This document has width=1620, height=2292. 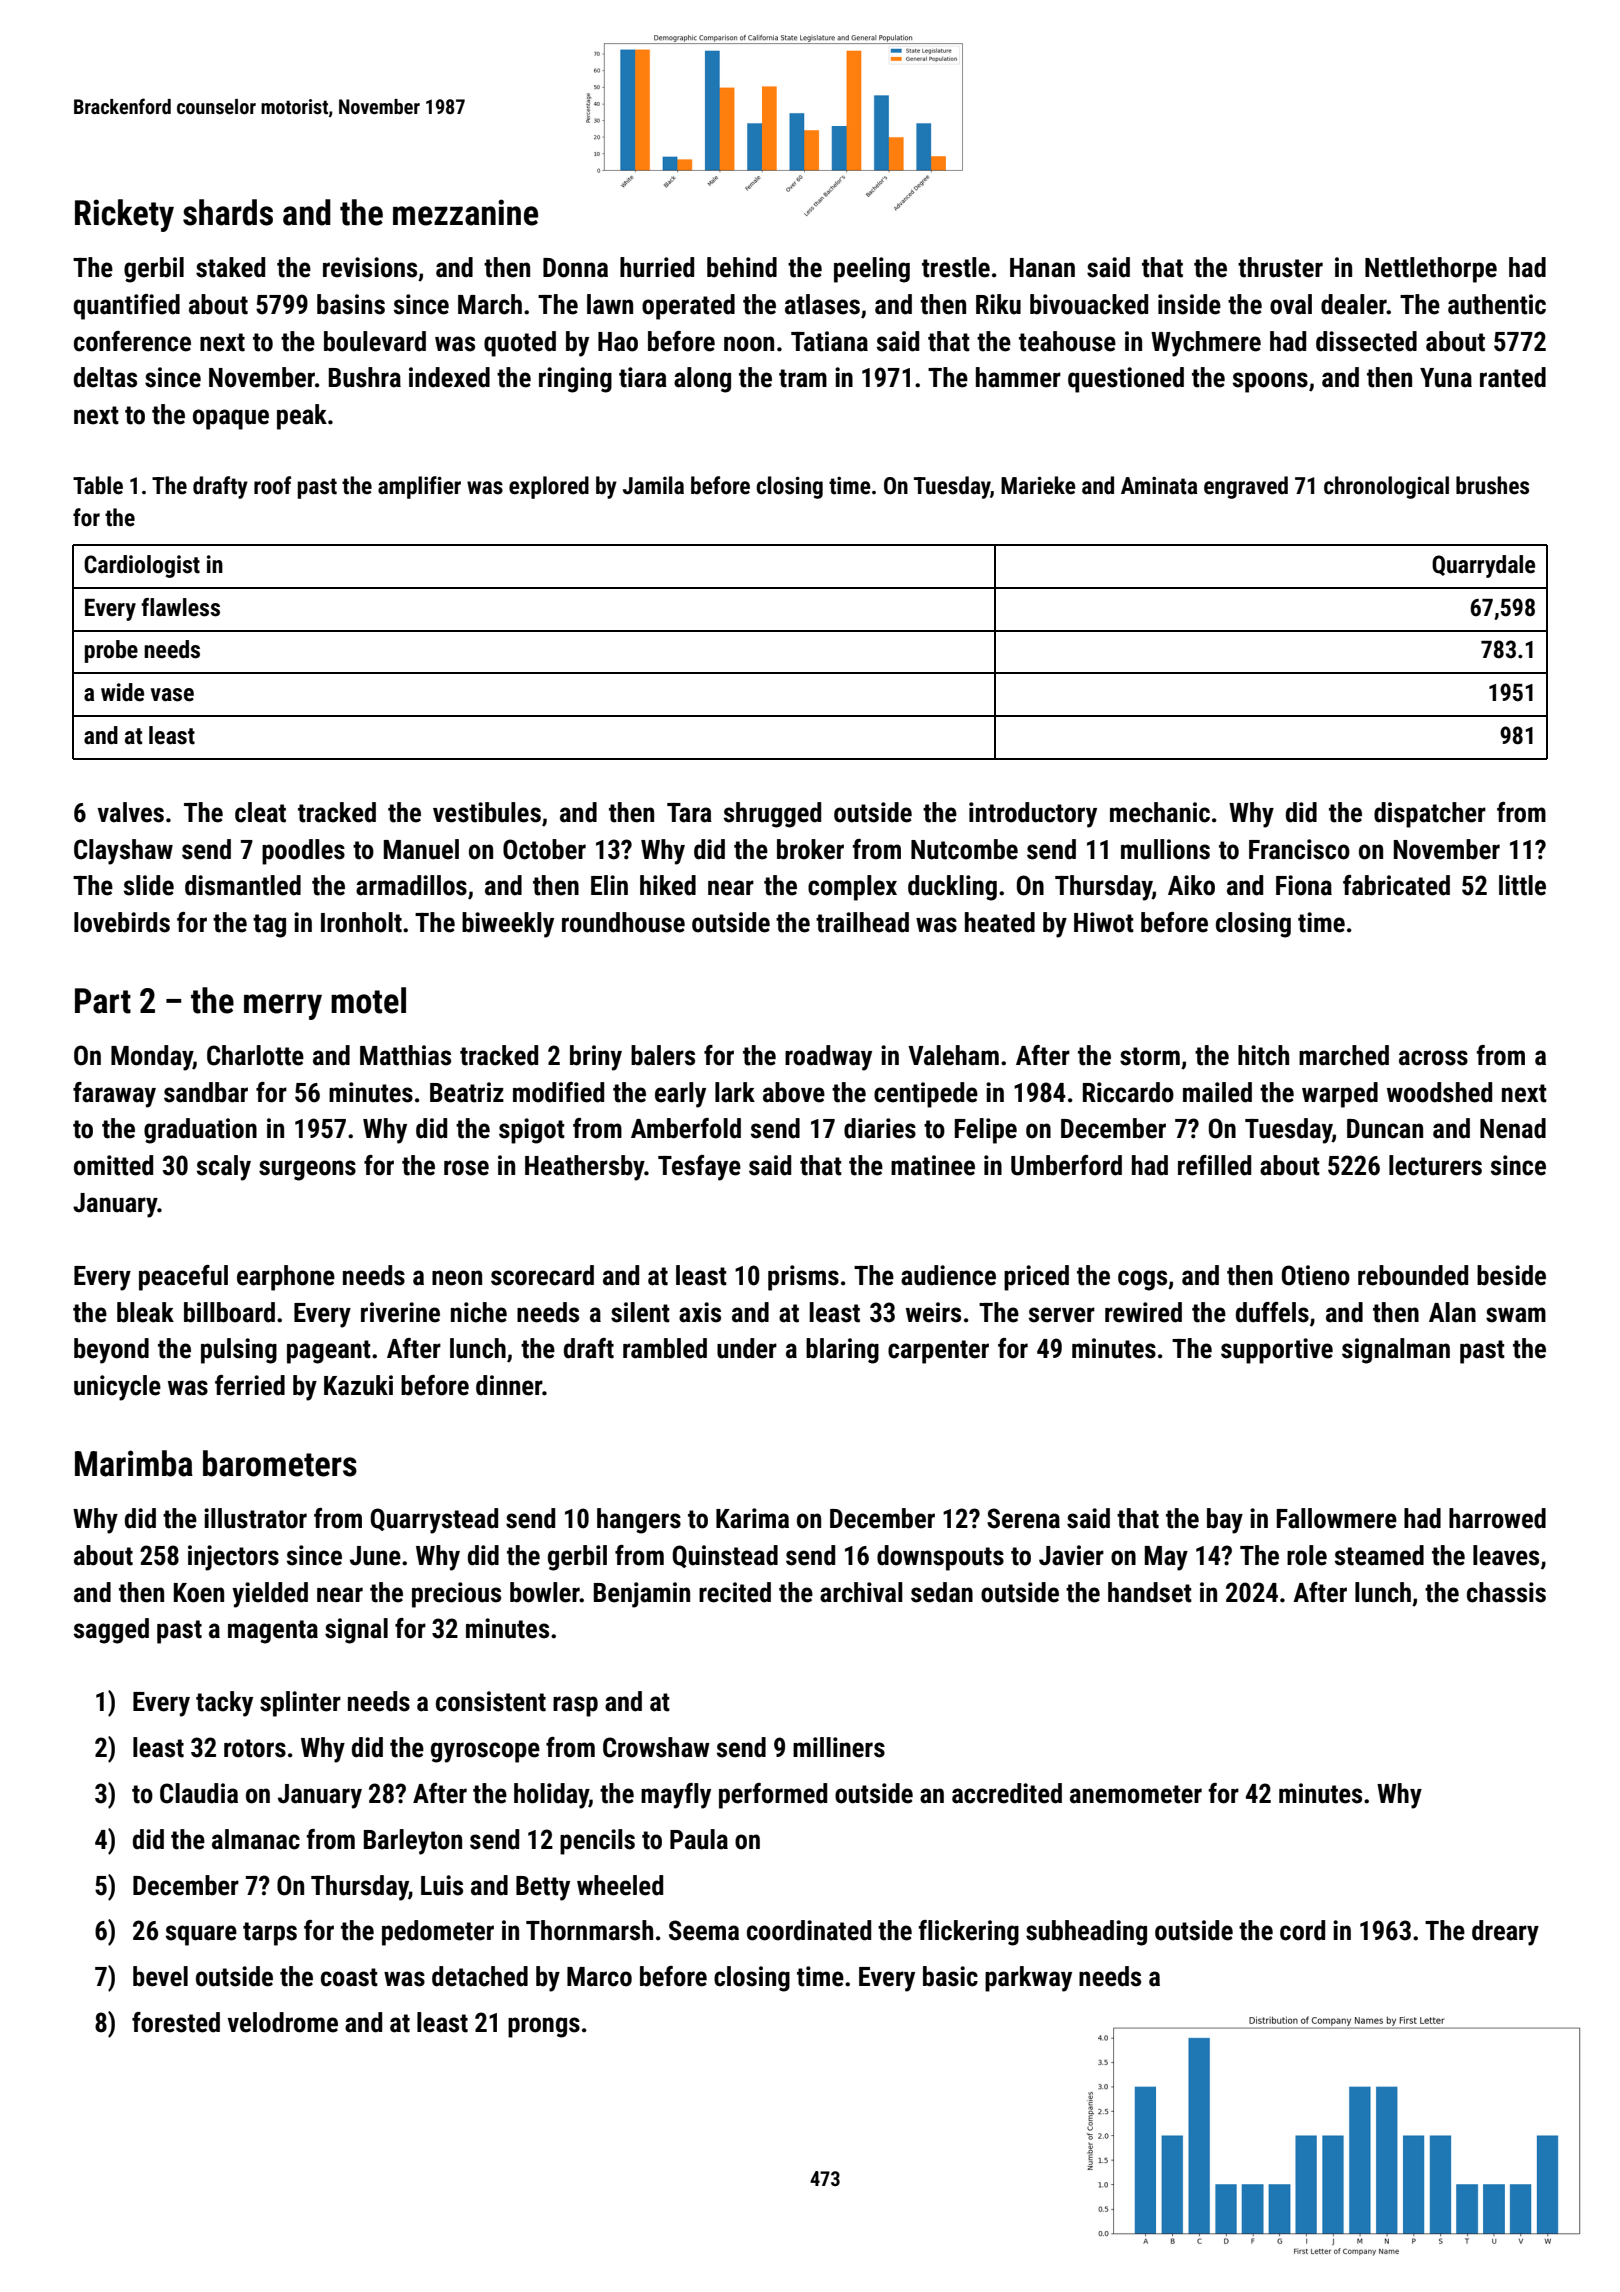 I want to click on vase, so click(x=172, y=695).
